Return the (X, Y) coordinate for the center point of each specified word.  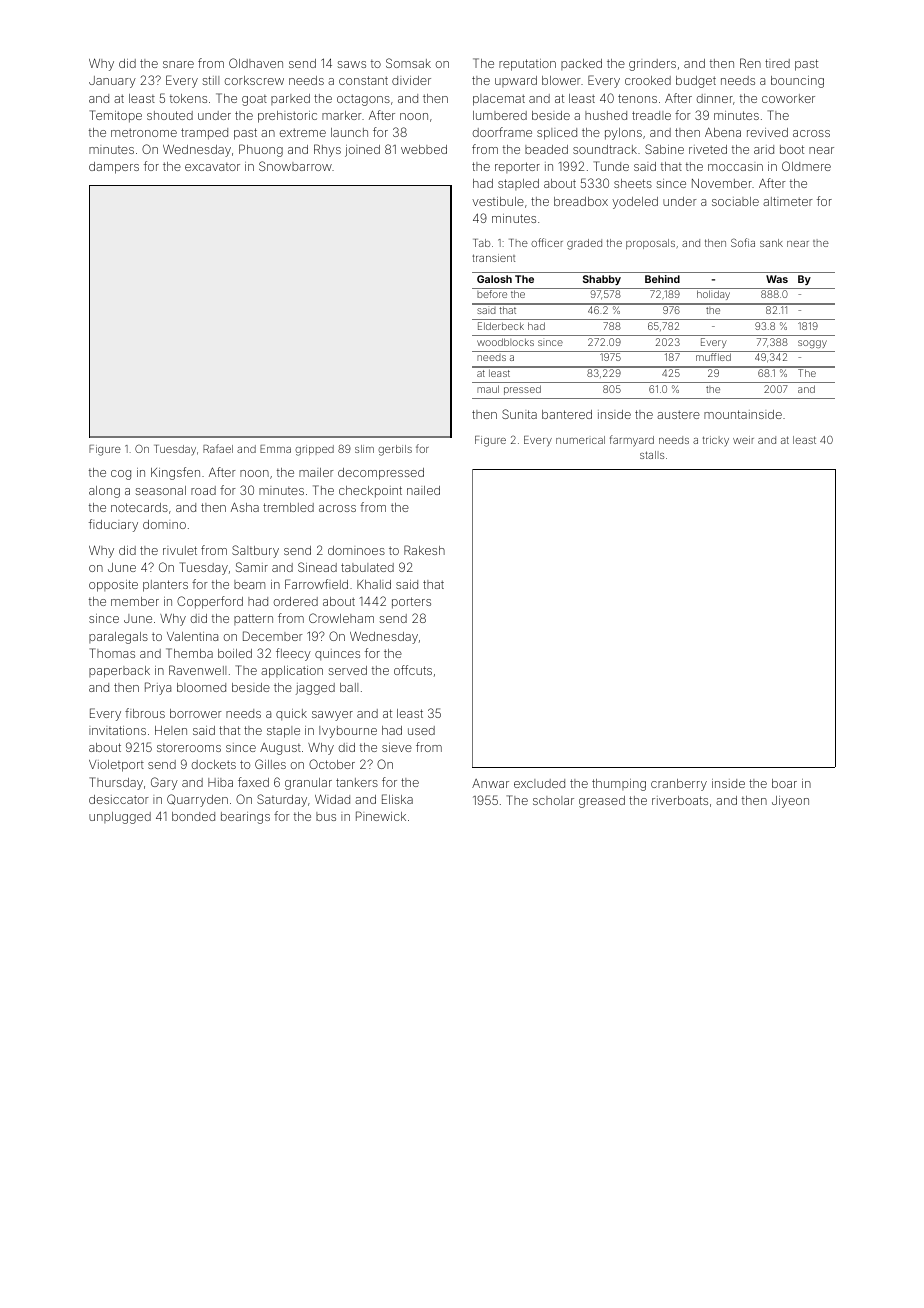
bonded (193, 816)
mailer (316, 472)
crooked (648, 80)
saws (351, 64)
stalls (652, 455)
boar (784, 783)
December (273, 636)
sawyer (332, 716)
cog (121, 475)
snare (178, 64)
